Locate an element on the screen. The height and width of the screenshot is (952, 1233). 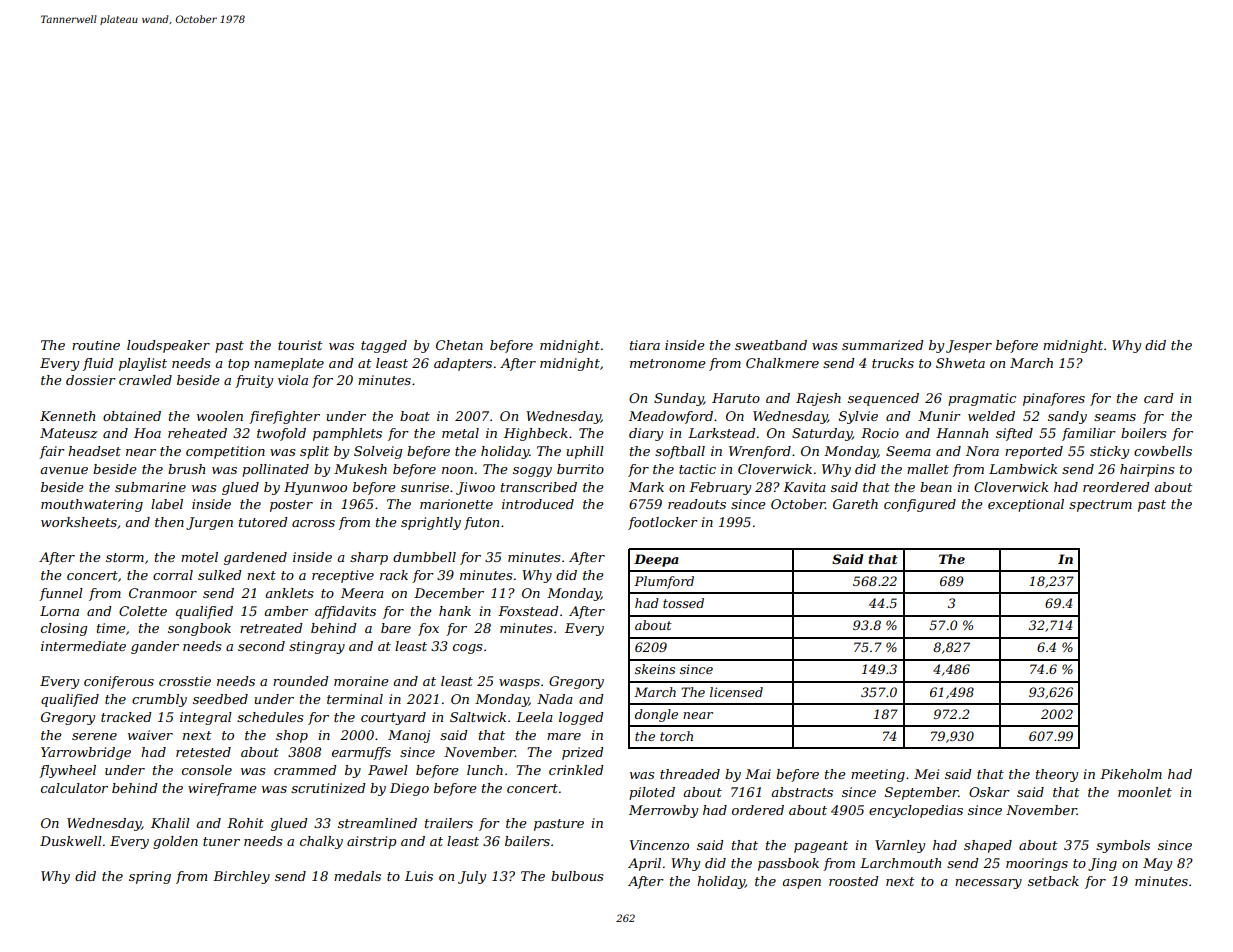
Chetan is located at coordinates (459, 345).
